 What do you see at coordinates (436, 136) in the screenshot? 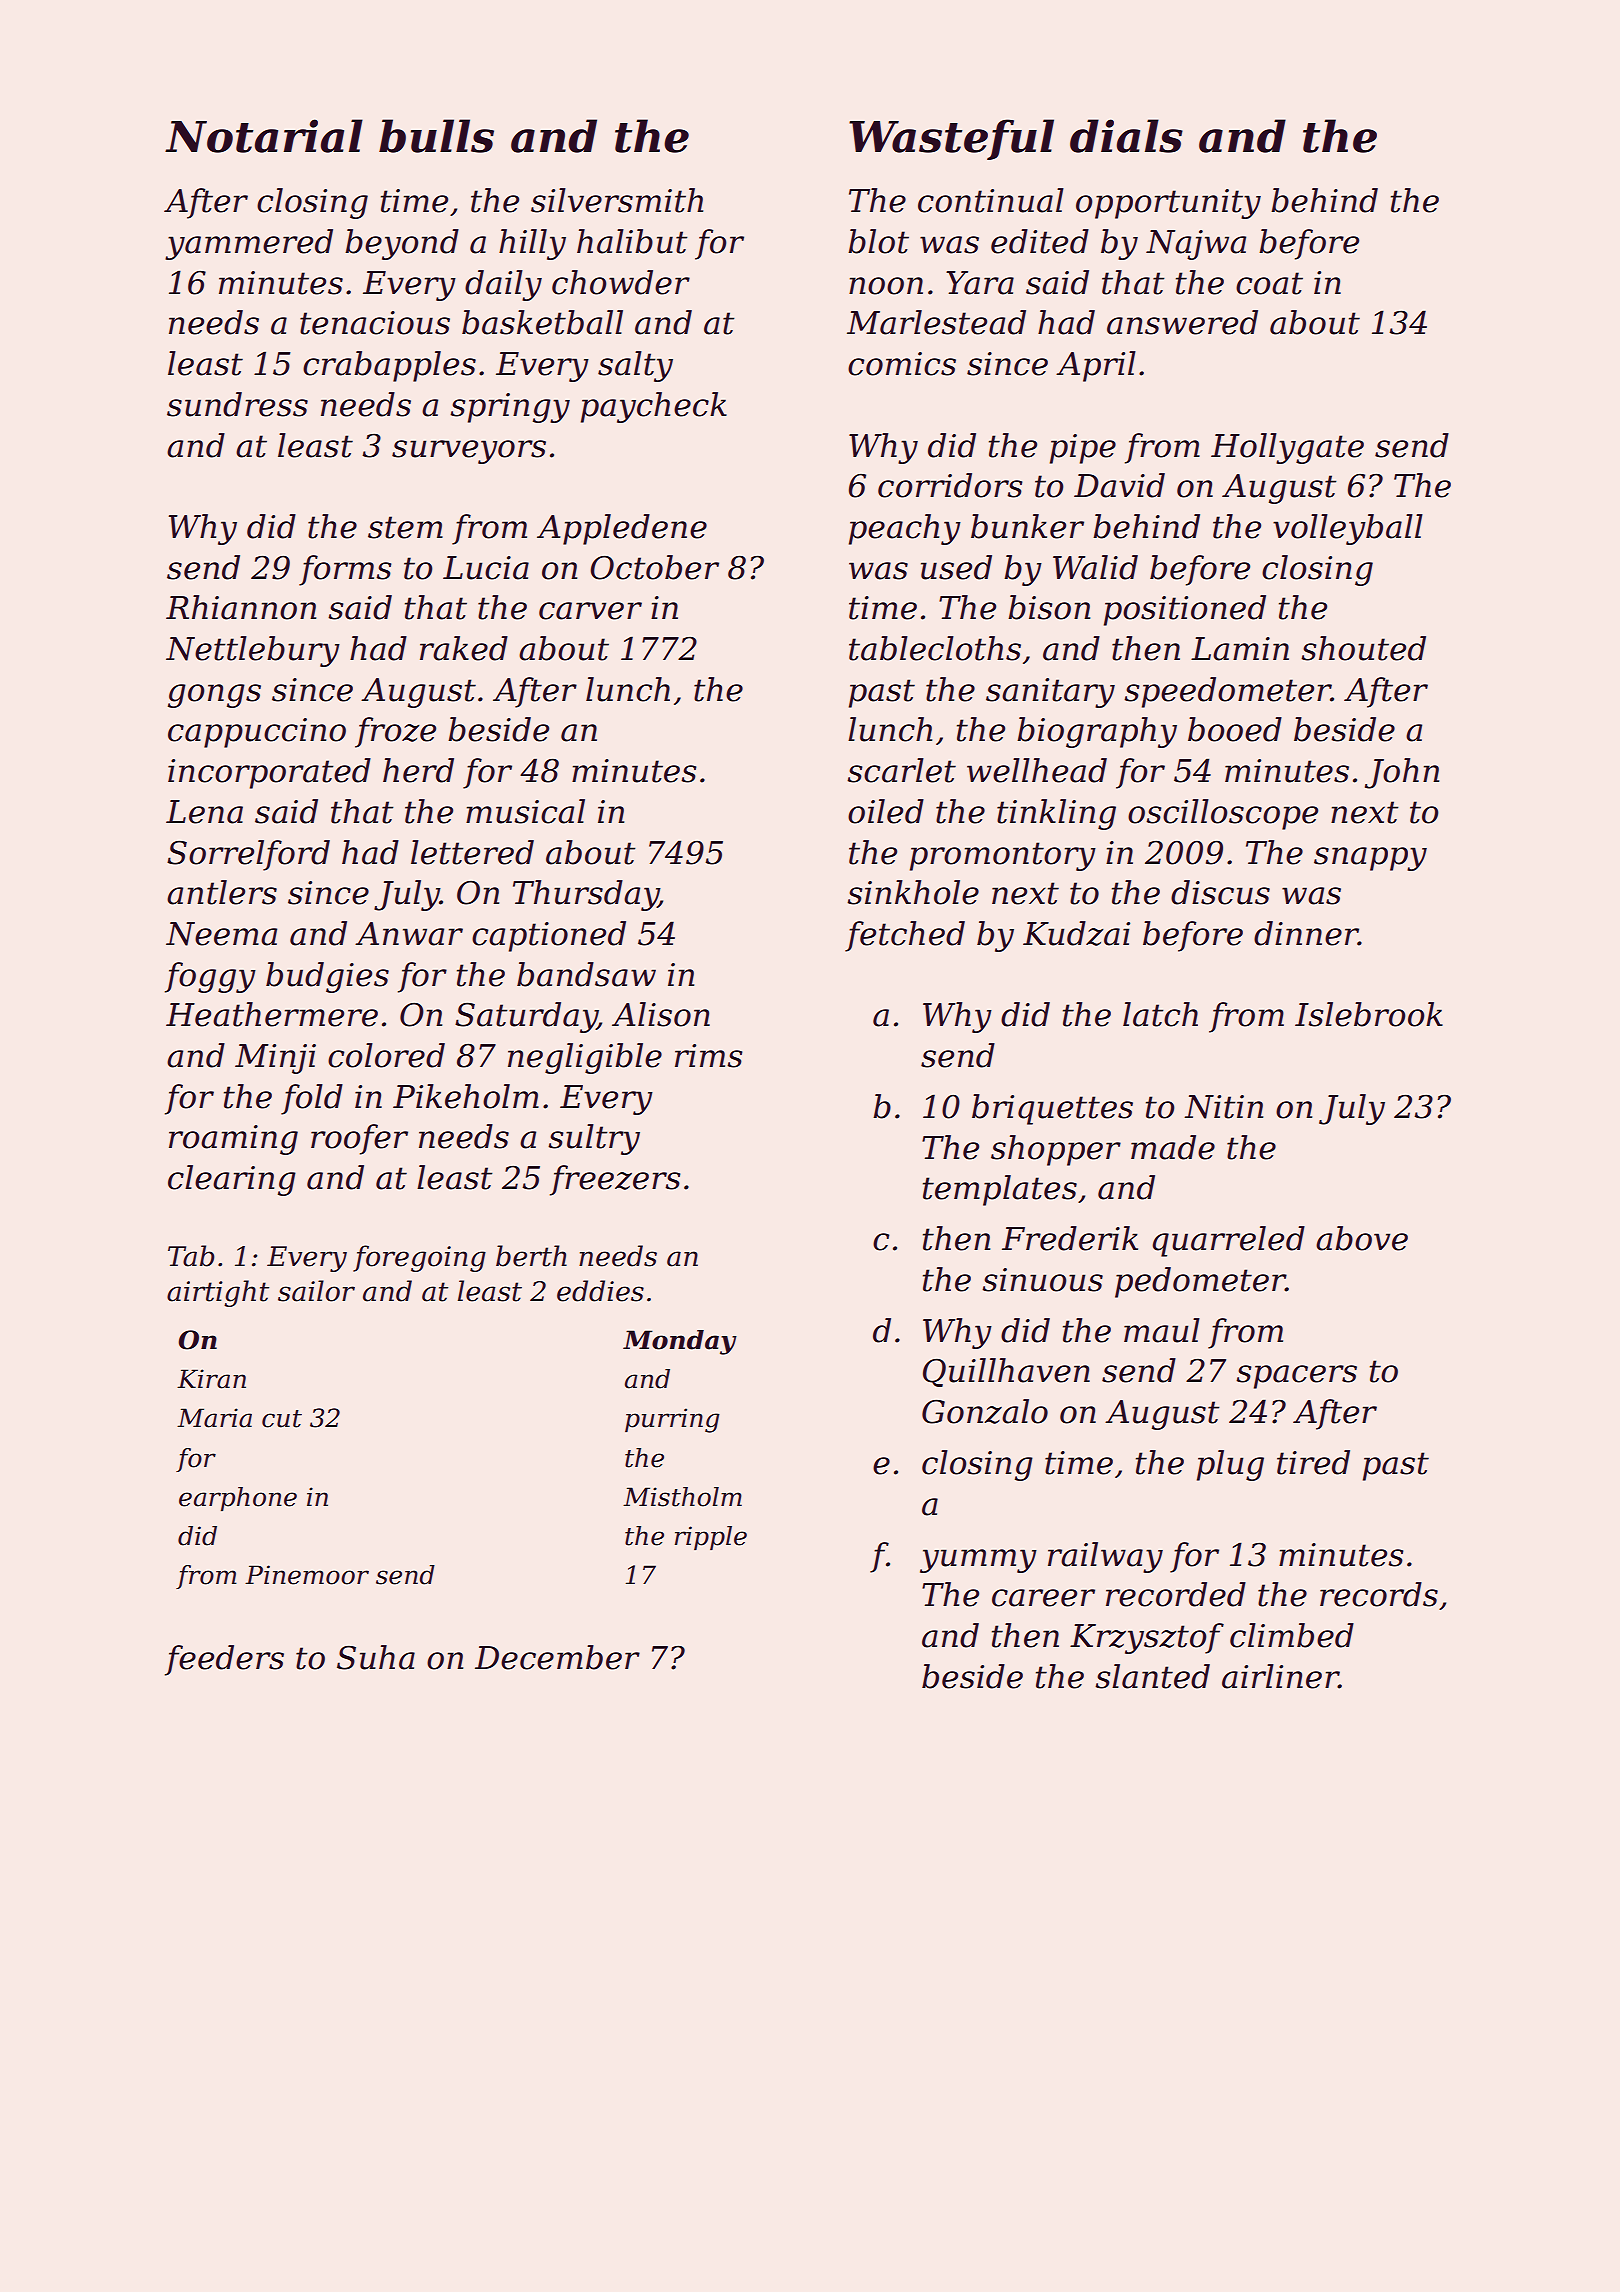
I see `bulls` at bounding box center [436, 136].
